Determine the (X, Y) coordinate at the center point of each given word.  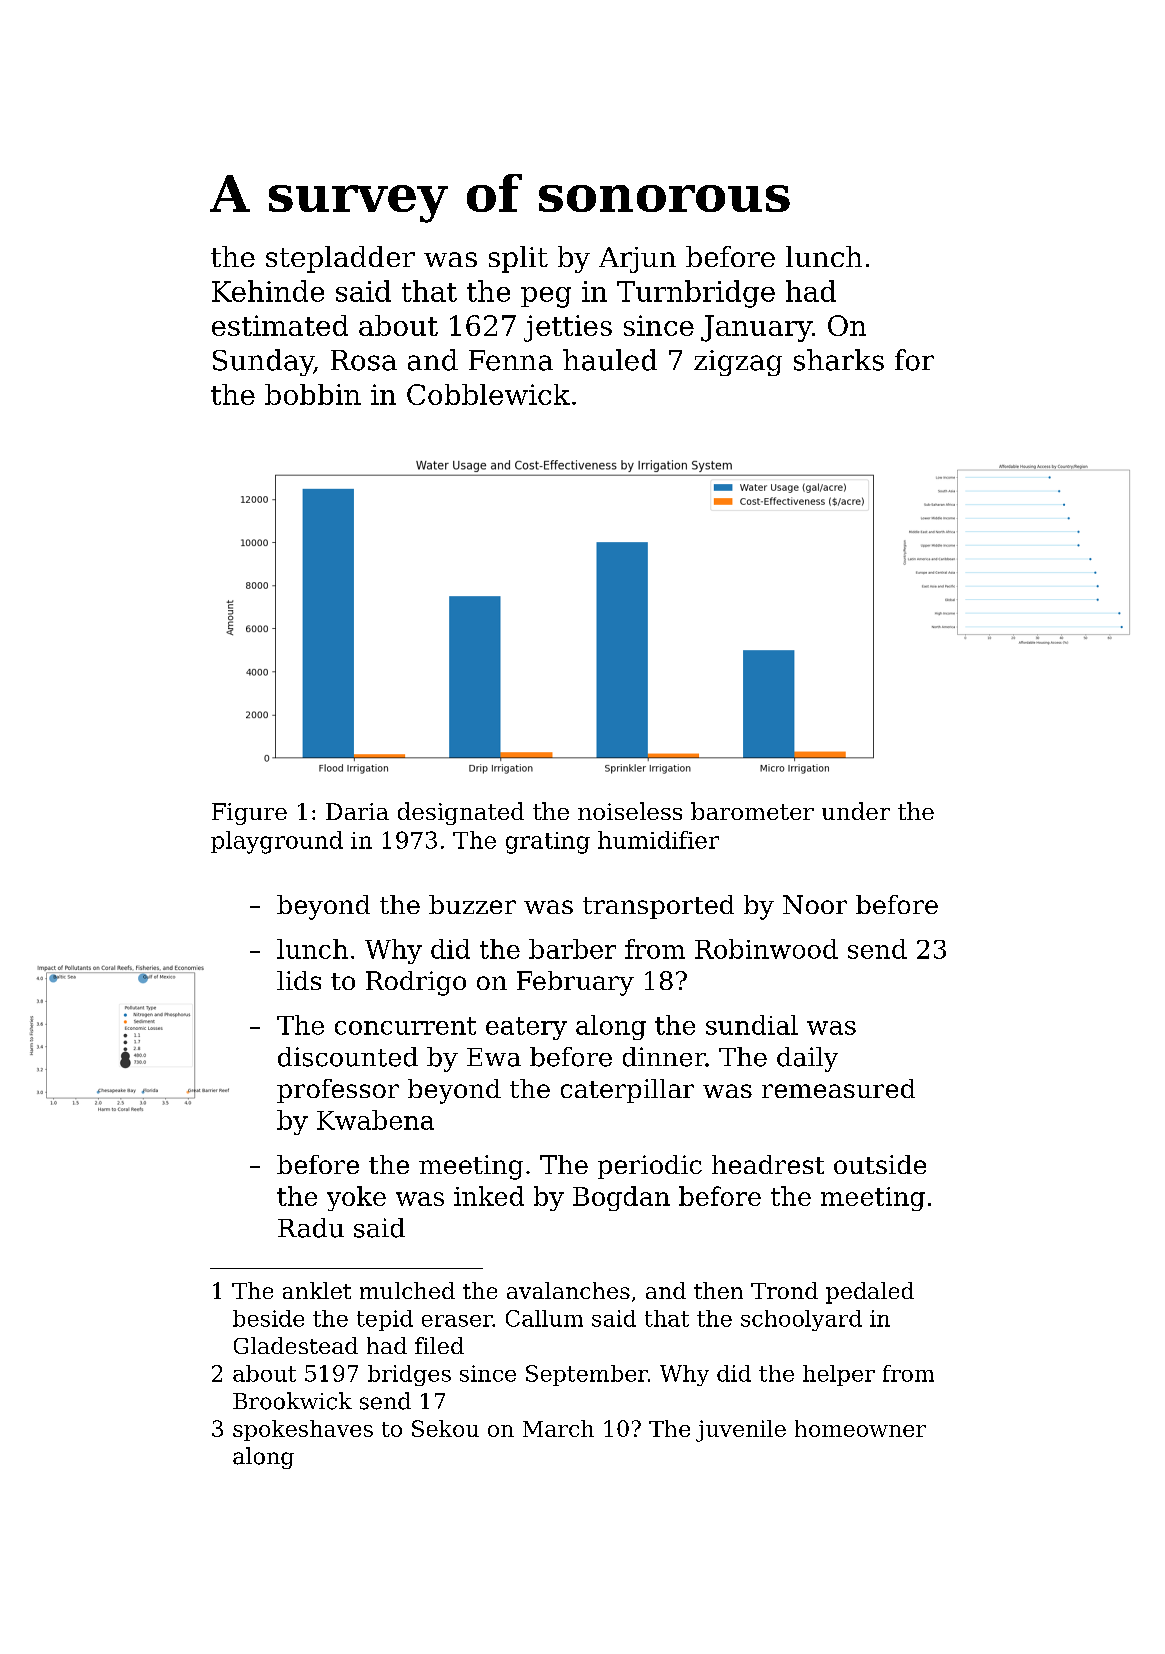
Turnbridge (696, 294)
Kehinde (268, 291)
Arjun (637, 260)
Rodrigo (416, 983)
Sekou (445, 1428)
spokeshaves (303, 1430)
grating (548, 843)
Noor (815, 904)
